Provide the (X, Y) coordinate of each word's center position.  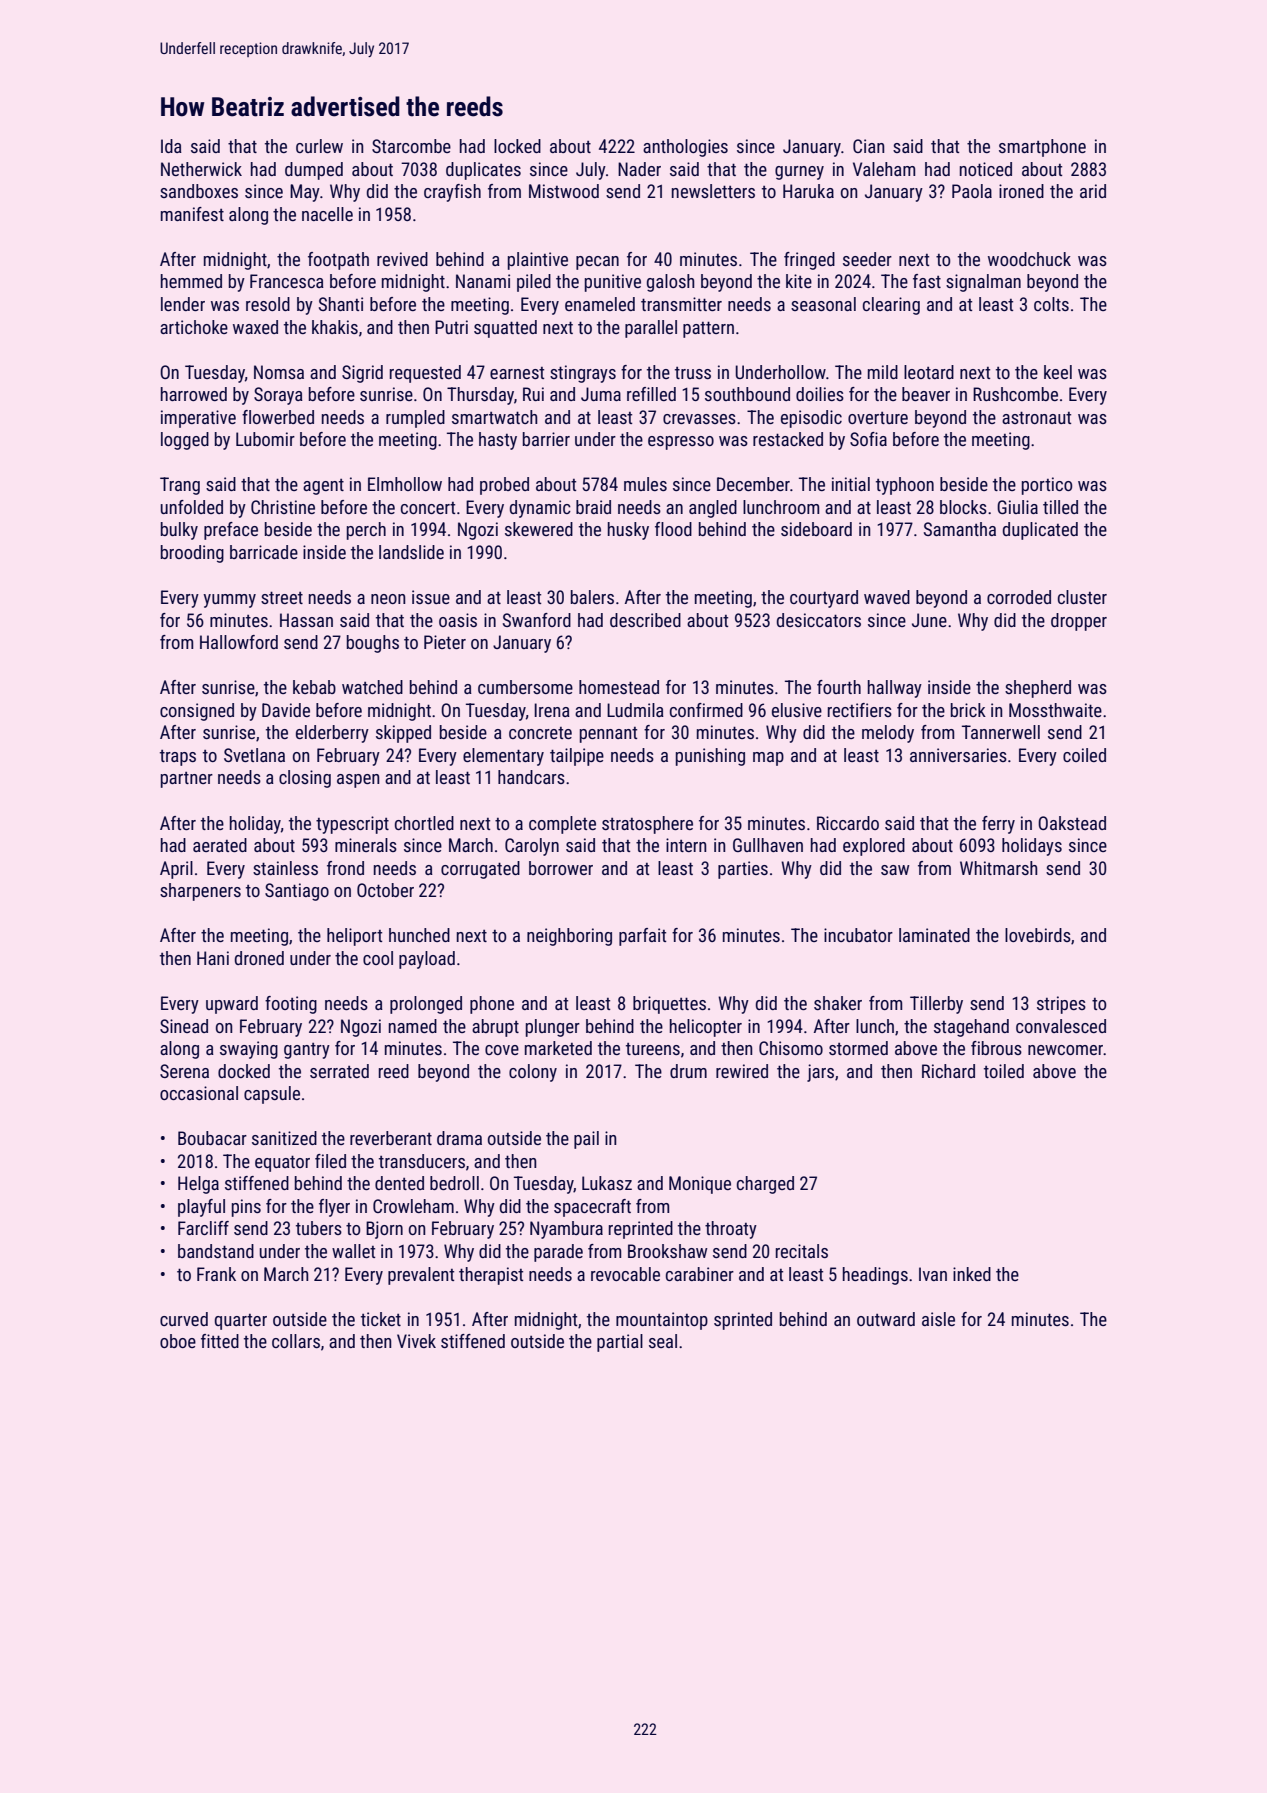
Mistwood (564, 191)
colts (1051, 304)
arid (1093, 191)
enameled (600, 304)
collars (296, 1341)
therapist (491, 1276)
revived (402, 259)
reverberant (391, 1138)
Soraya (278, 396)
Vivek (416, 1341)
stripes (1061, 1005)
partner (187, 780)
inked (972, 1274)
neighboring (569, 937)
